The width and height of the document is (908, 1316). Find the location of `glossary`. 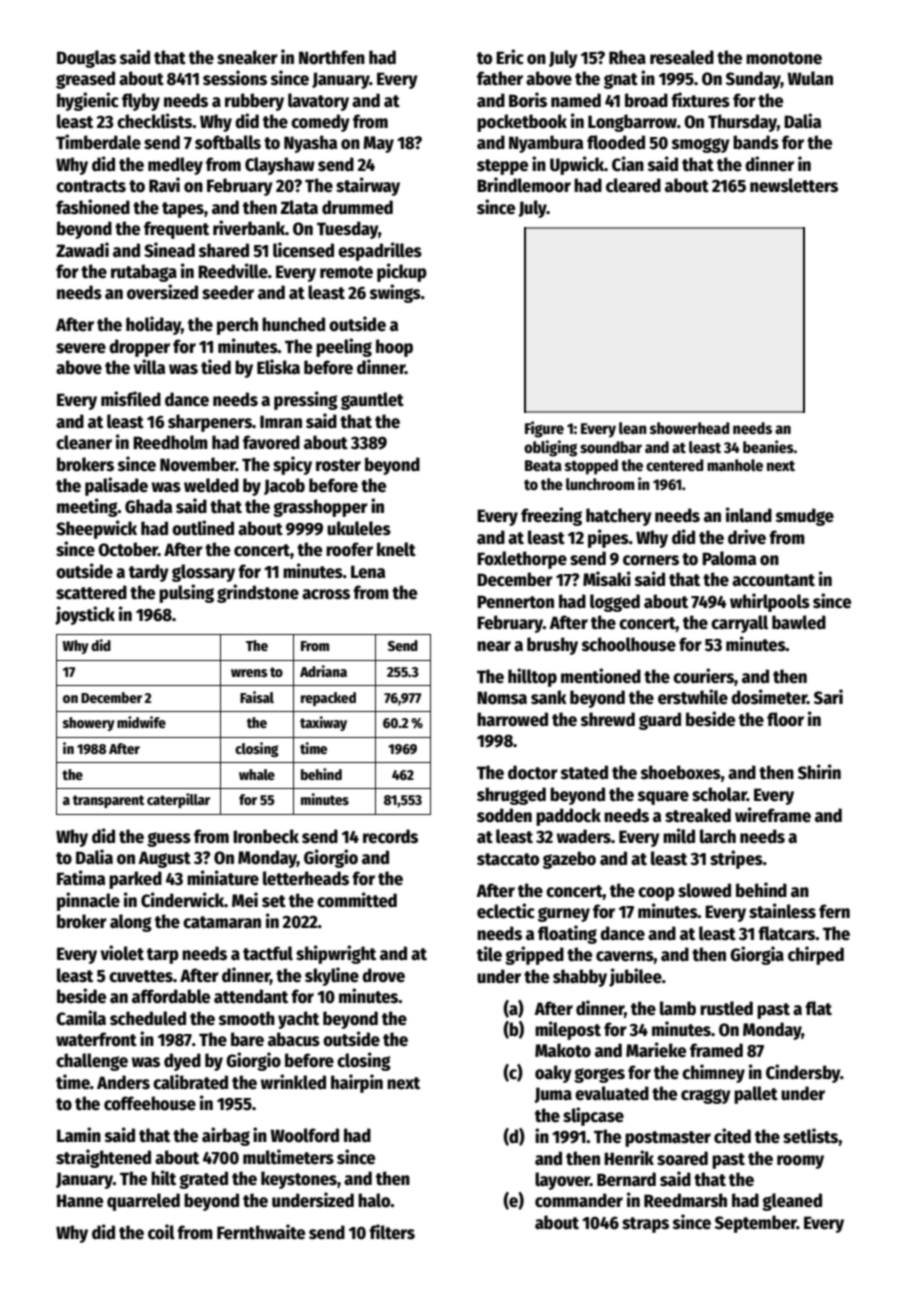

glossary is located at coordinates (203, 573).
